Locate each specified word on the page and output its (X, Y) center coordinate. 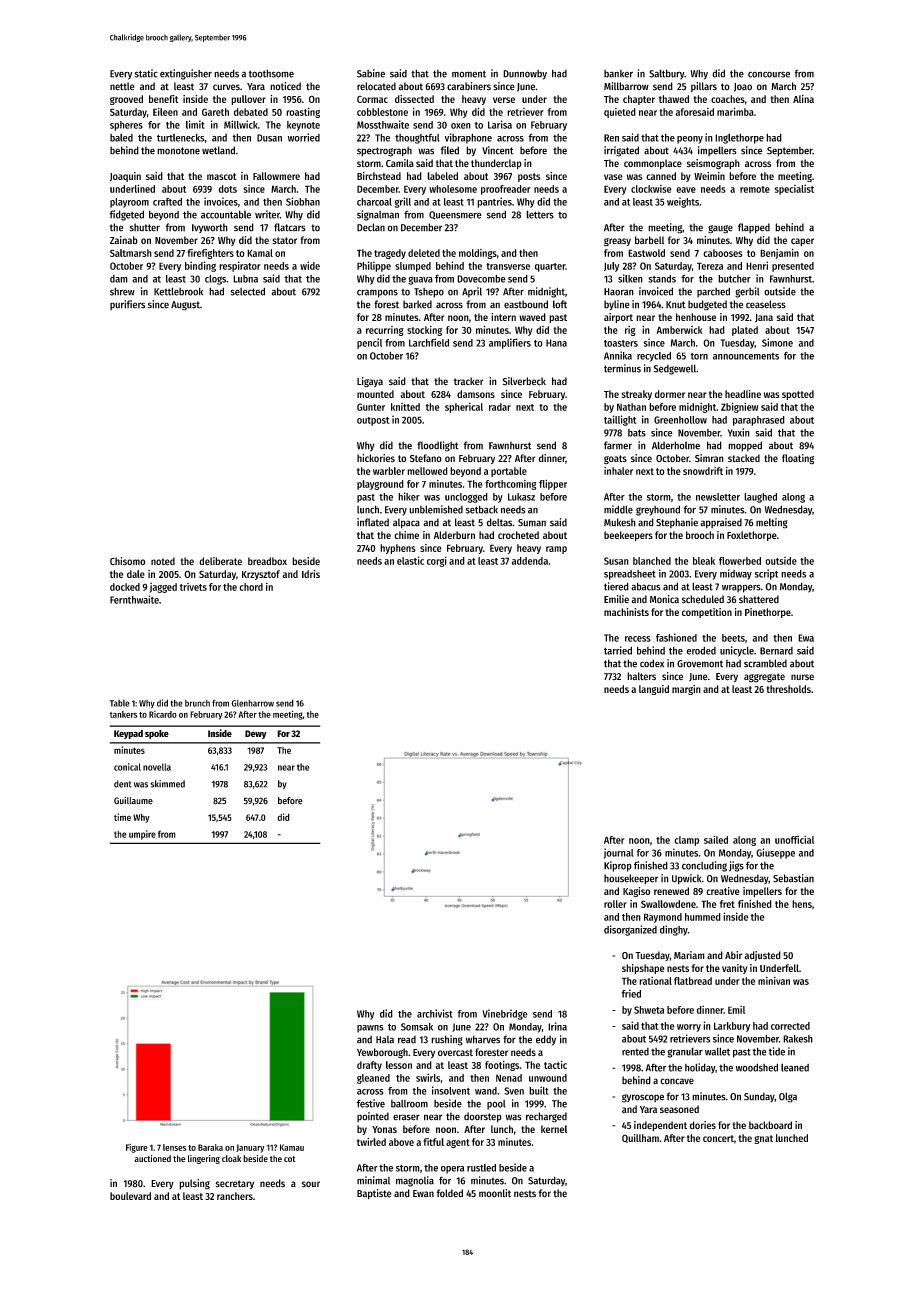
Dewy (256, 734)
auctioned (152, 1158)
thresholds (788, 689)
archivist (435, 1013)
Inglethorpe (739, 138)
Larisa (500, 124)
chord (251, 587)
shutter (145, 227)
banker (618, 74)
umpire (142, 835)
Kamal (260, 253)
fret (727, 904)
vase (613, 177)
